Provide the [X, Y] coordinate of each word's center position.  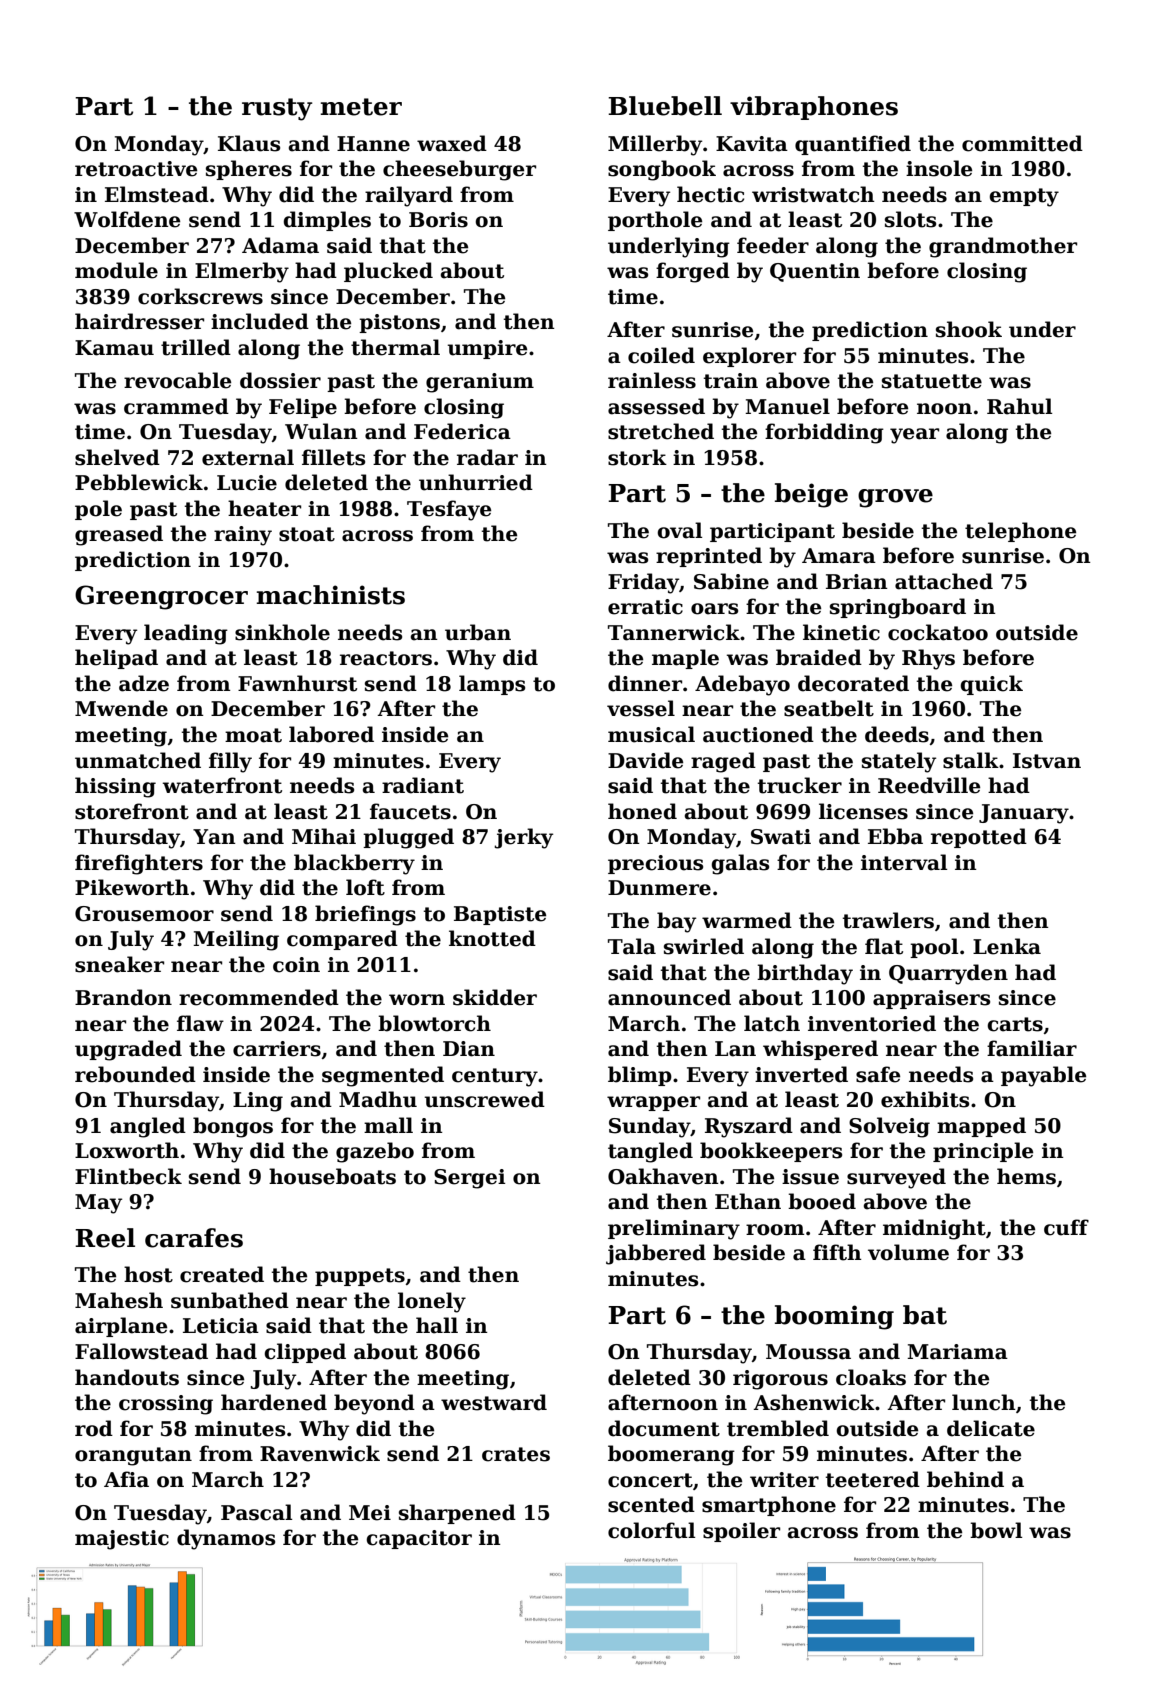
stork [637, 457]
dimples [327, 221]
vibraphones [814, 108]
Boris [438, 220]
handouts [127, 1377]
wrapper [653, 1103]
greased [119, 535]
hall [437, 1325]
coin [296, 965]
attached [944, 581]
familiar [1032, 1048]
